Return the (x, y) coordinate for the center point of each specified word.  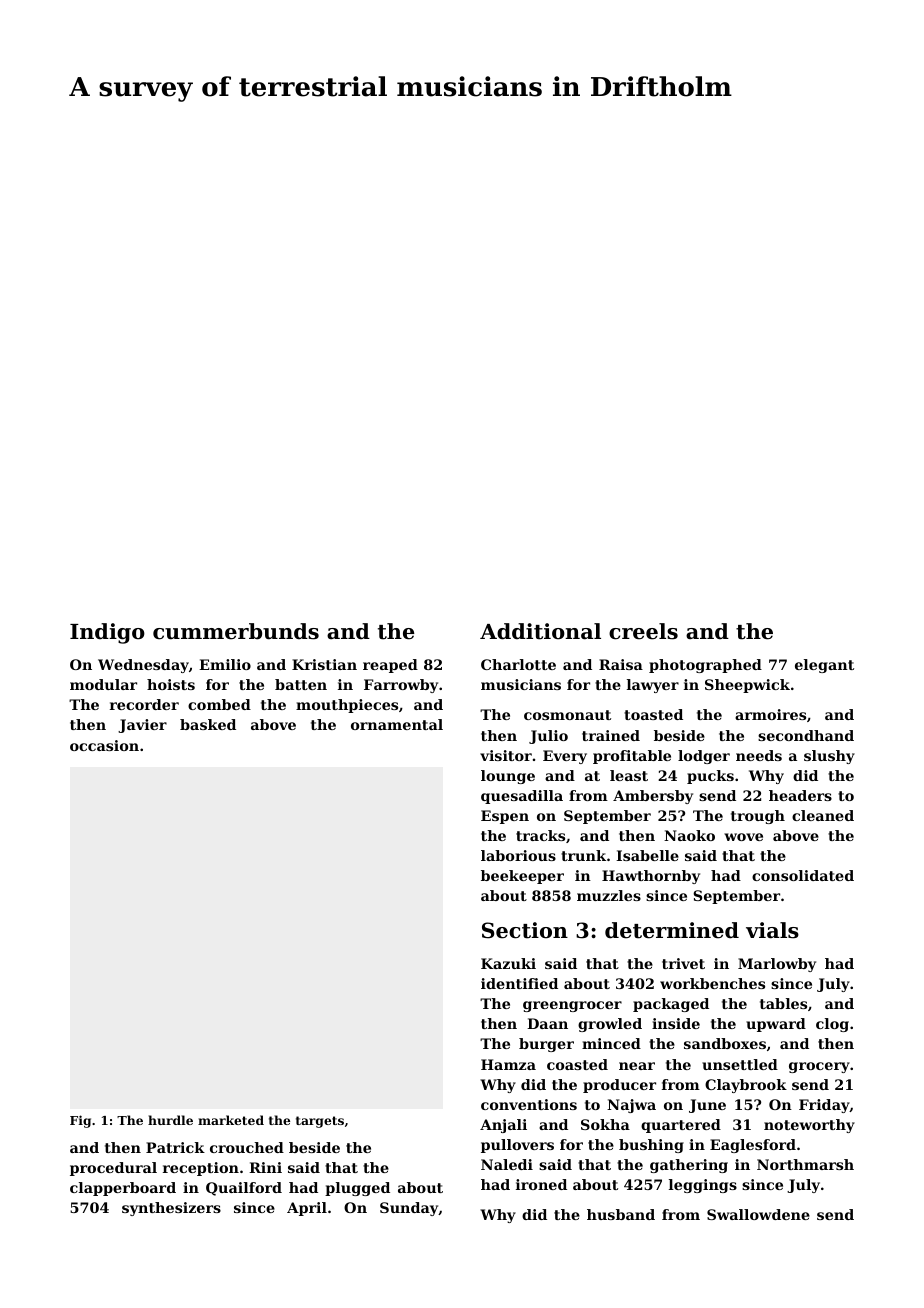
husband (621, 1214)
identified (519, 983)
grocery (819, 1067)
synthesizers (171, 1209)
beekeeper (522, 877)
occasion (104, 745)
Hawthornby (651, 877)
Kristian (324, 664)
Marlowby (777, 965)
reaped (390, 666)
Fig (80, 1121)
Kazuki (508, 963)
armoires (770, 714)
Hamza (508, 1064)
